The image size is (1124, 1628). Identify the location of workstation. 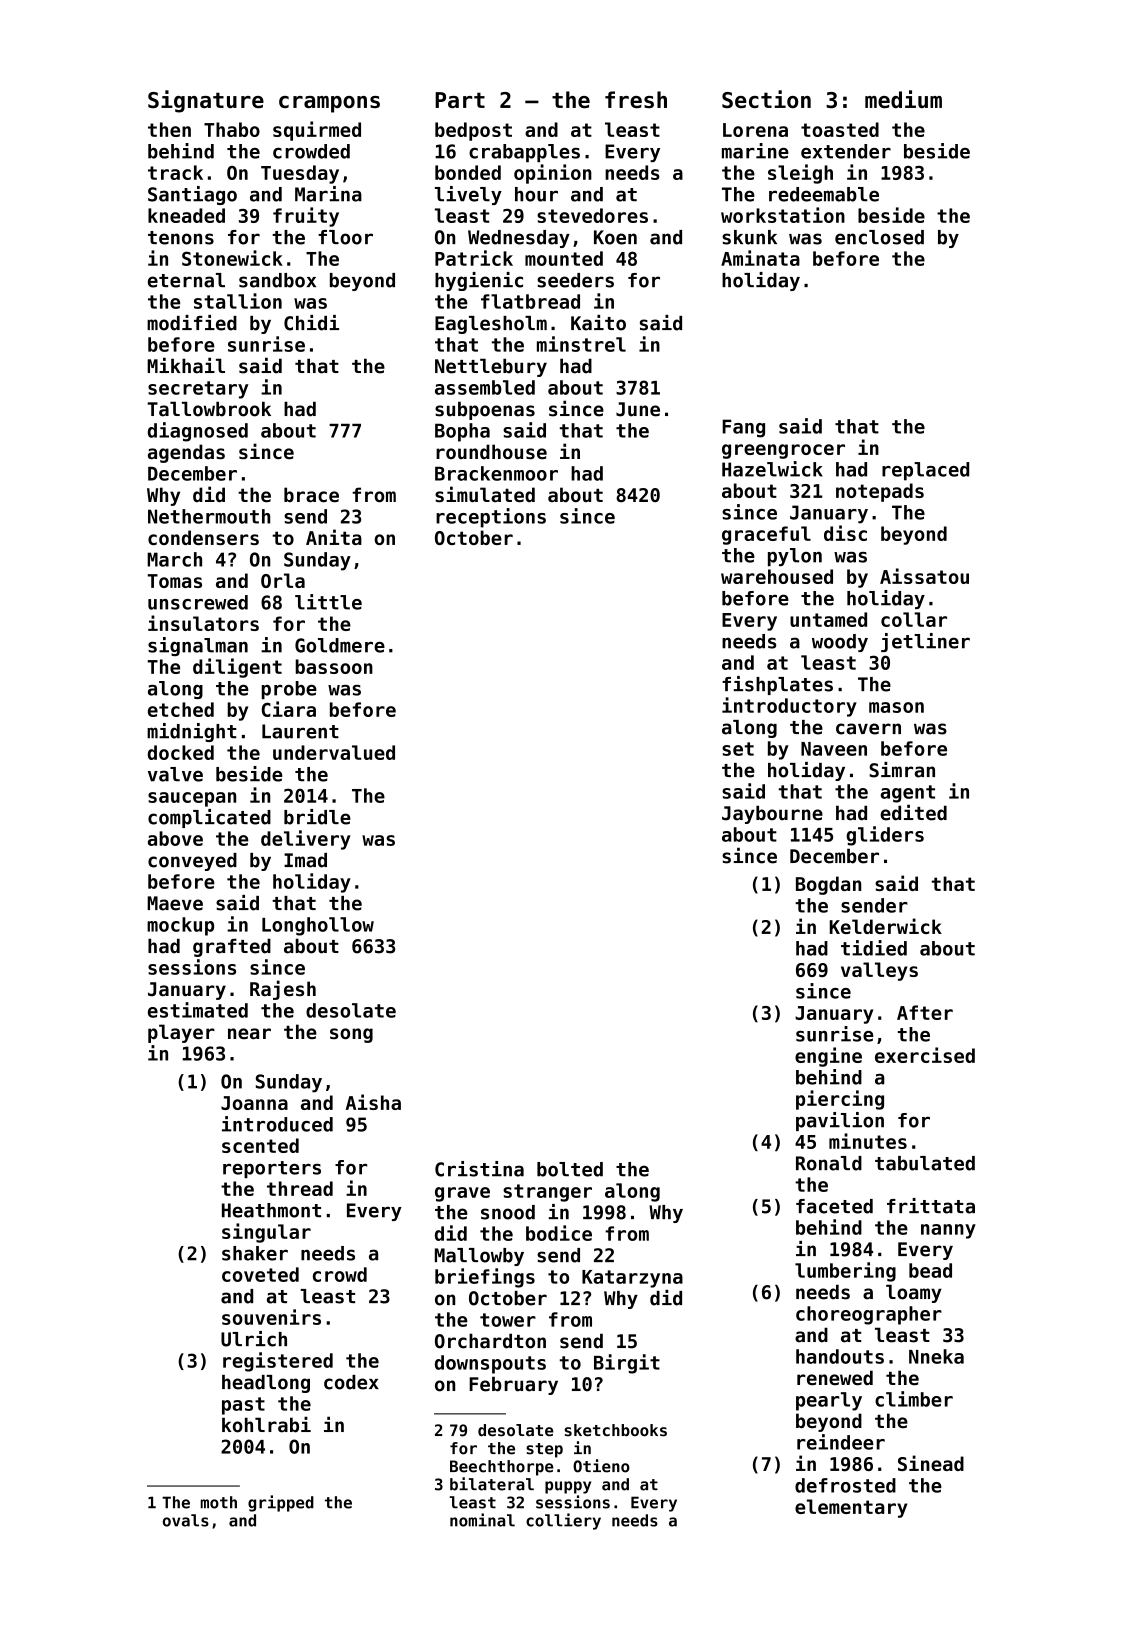
(783, 215).
